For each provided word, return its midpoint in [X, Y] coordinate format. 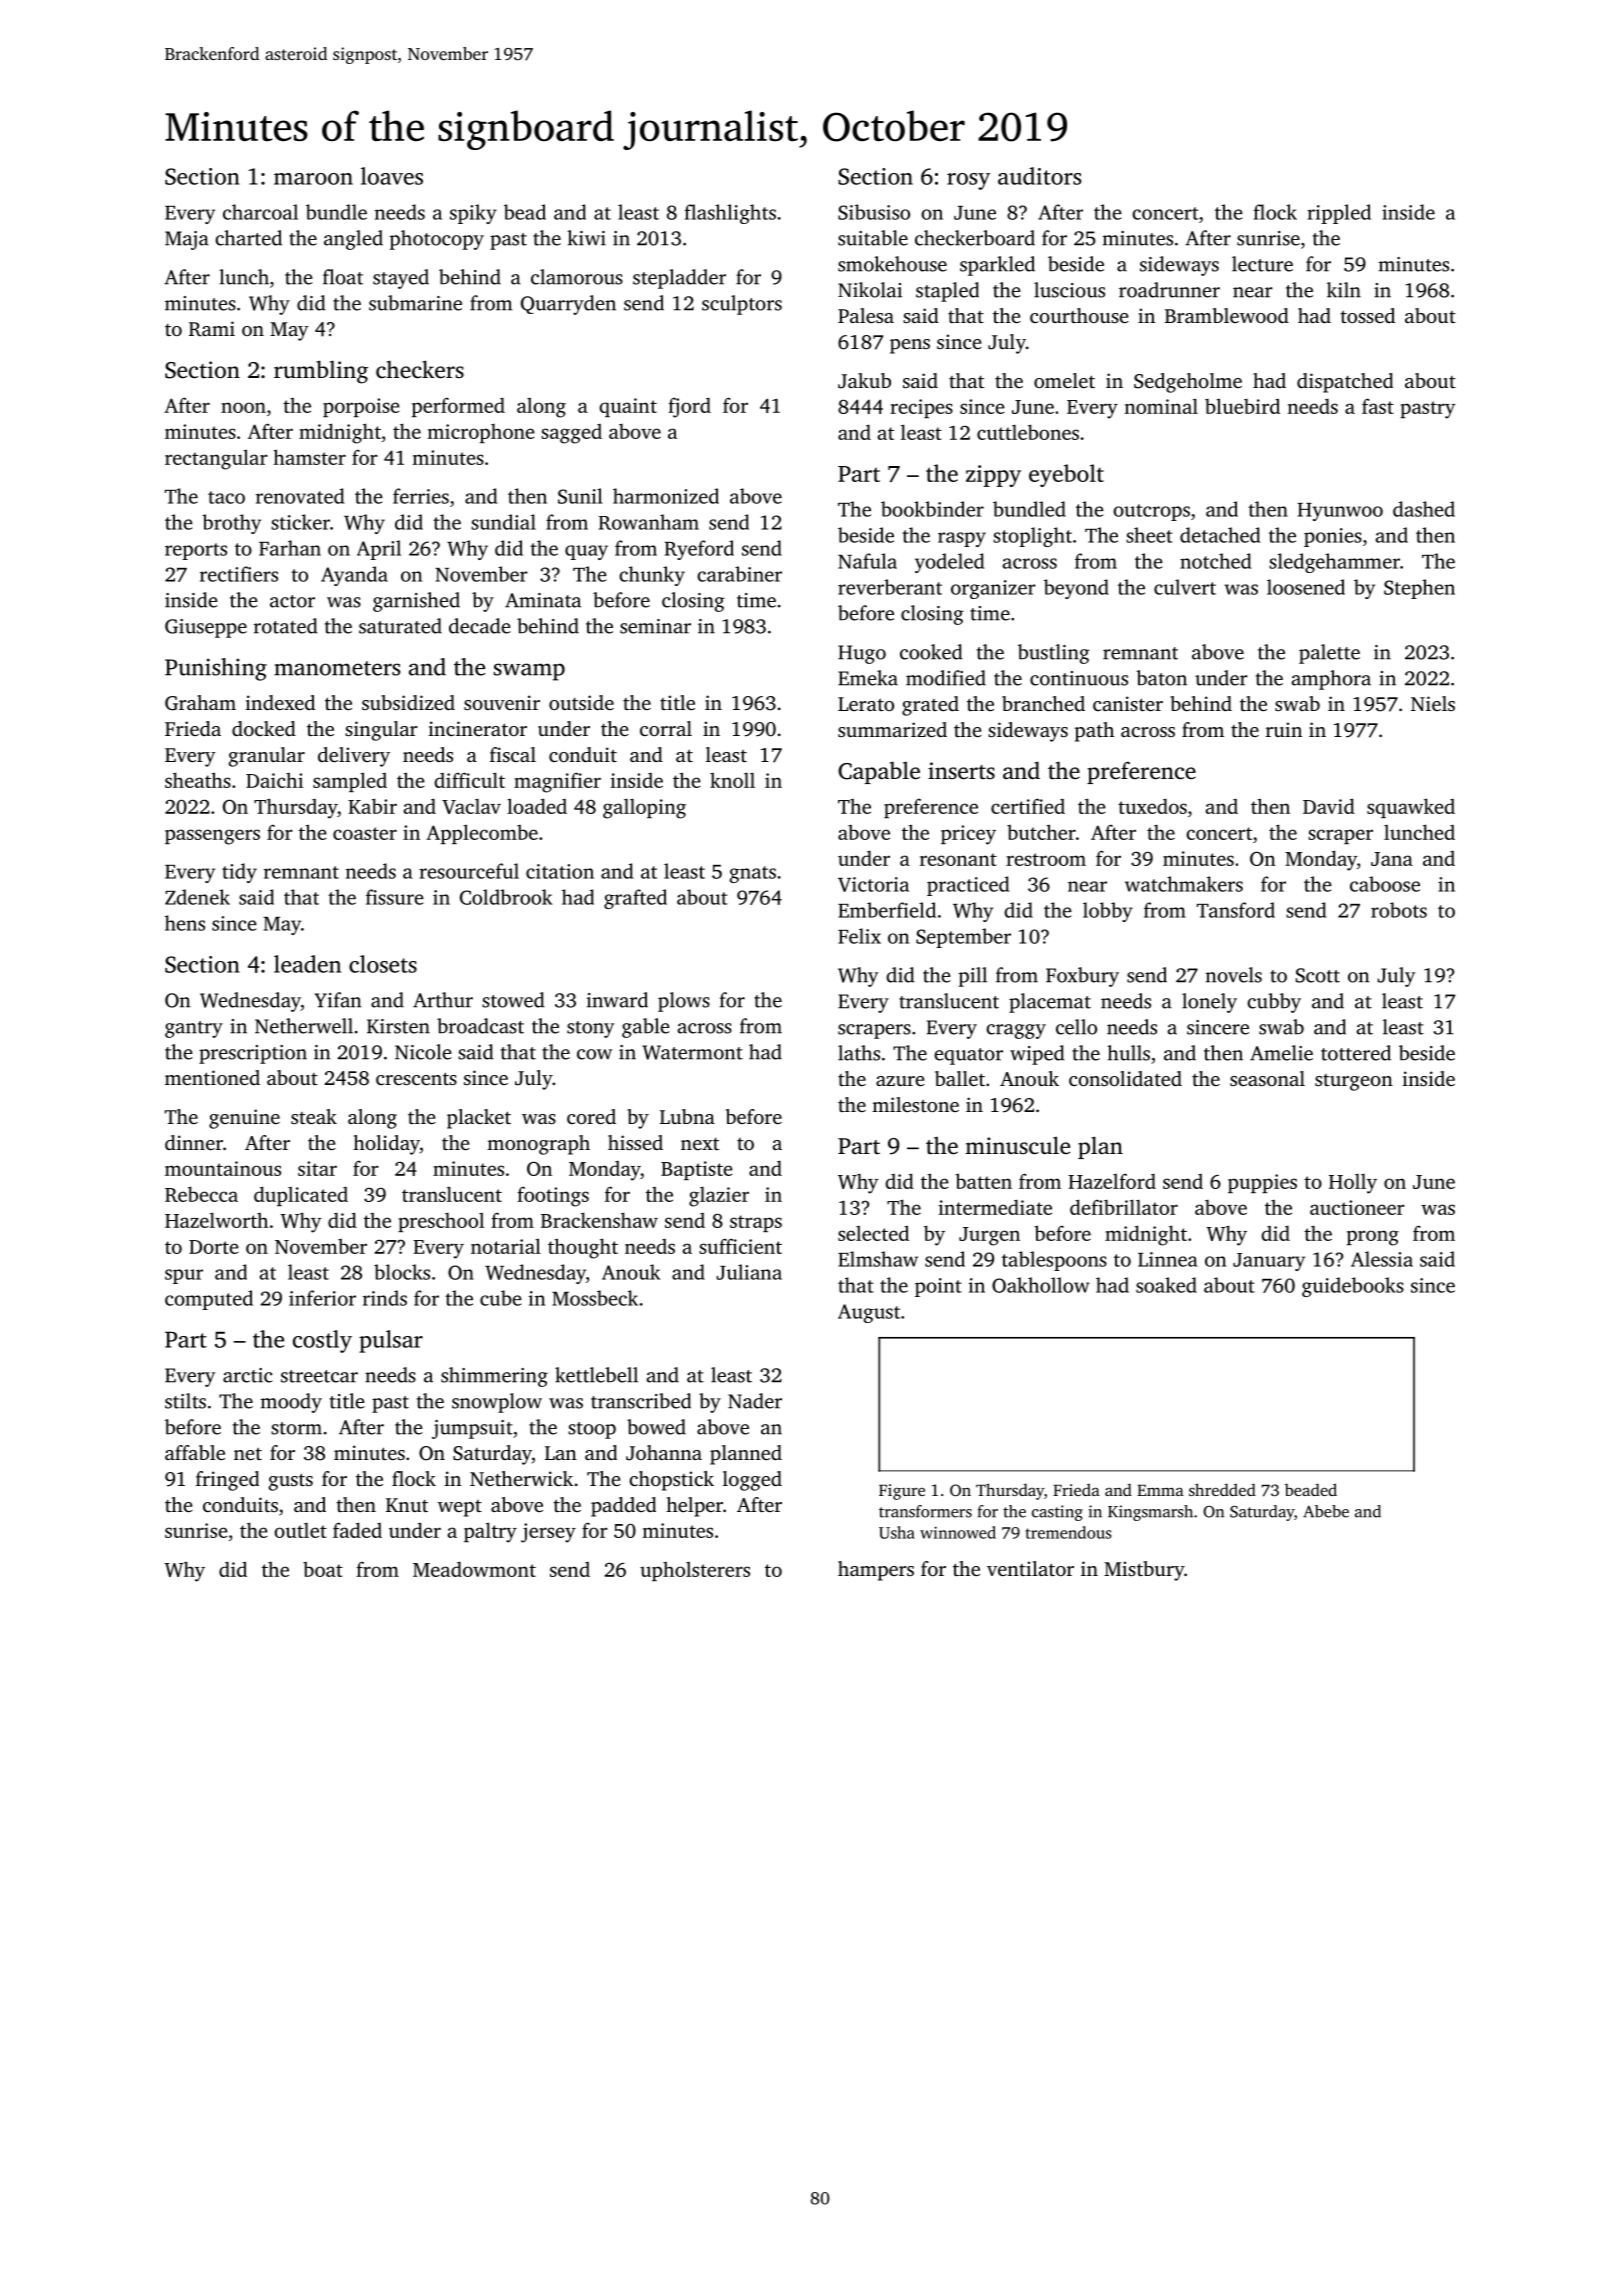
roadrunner [1169, 290]
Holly [1353, 1184]
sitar [317, 1168]
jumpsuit [472, 1429]
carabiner [739, 574]
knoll [732, 780]
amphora [1331, 680]
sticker [300, 522]
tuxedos [1152, 806]
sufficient [740, 1246]
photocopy [437, 240]
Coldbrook [506, 897]
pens [910, 346]
